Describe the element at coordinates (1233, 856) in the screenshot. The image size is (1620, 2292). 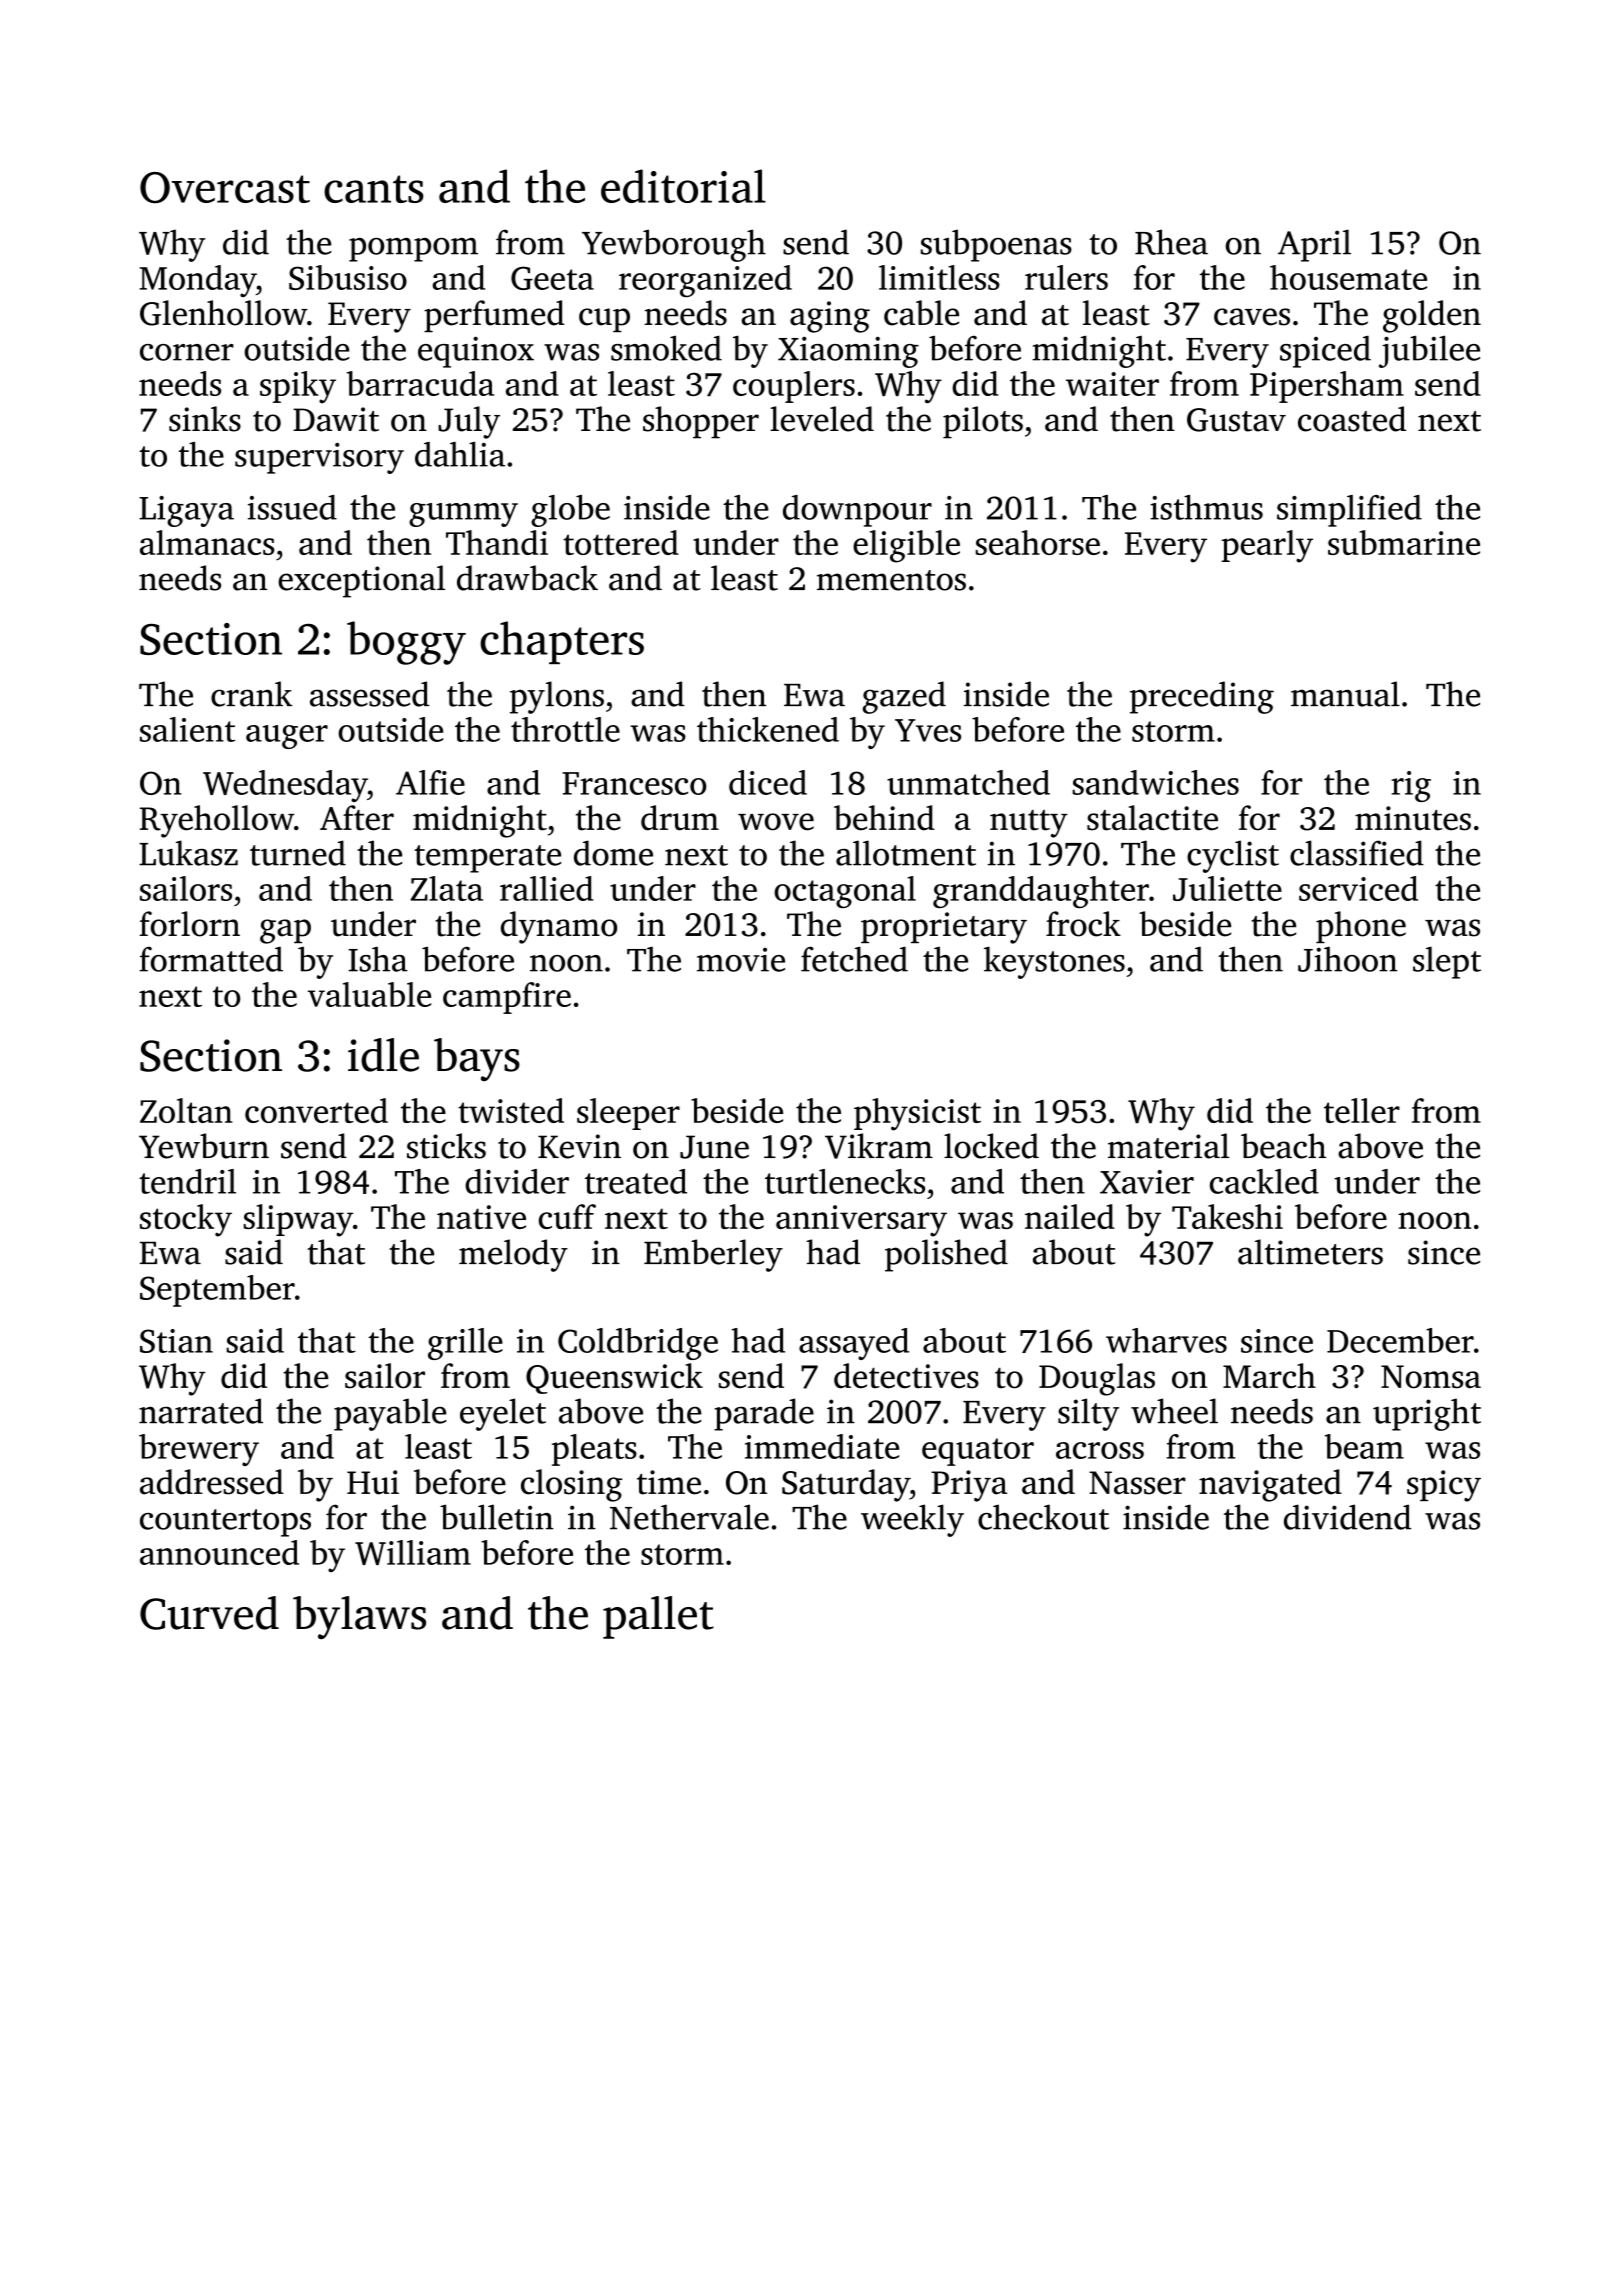
I see `cyclist` at that location.
